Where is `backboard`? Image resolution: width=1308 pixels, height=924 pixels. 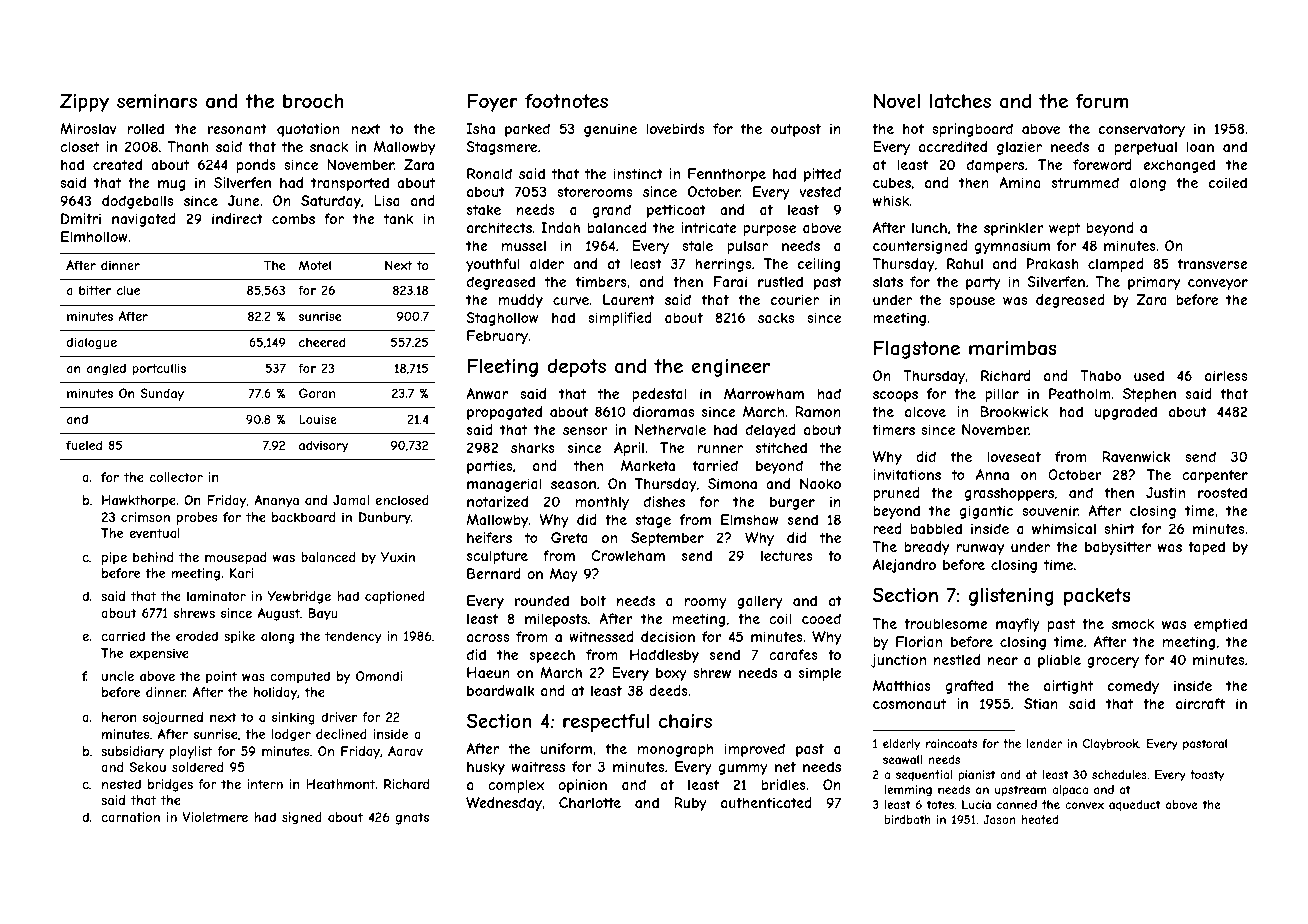
backboard is located at coordinates (303, 517).
